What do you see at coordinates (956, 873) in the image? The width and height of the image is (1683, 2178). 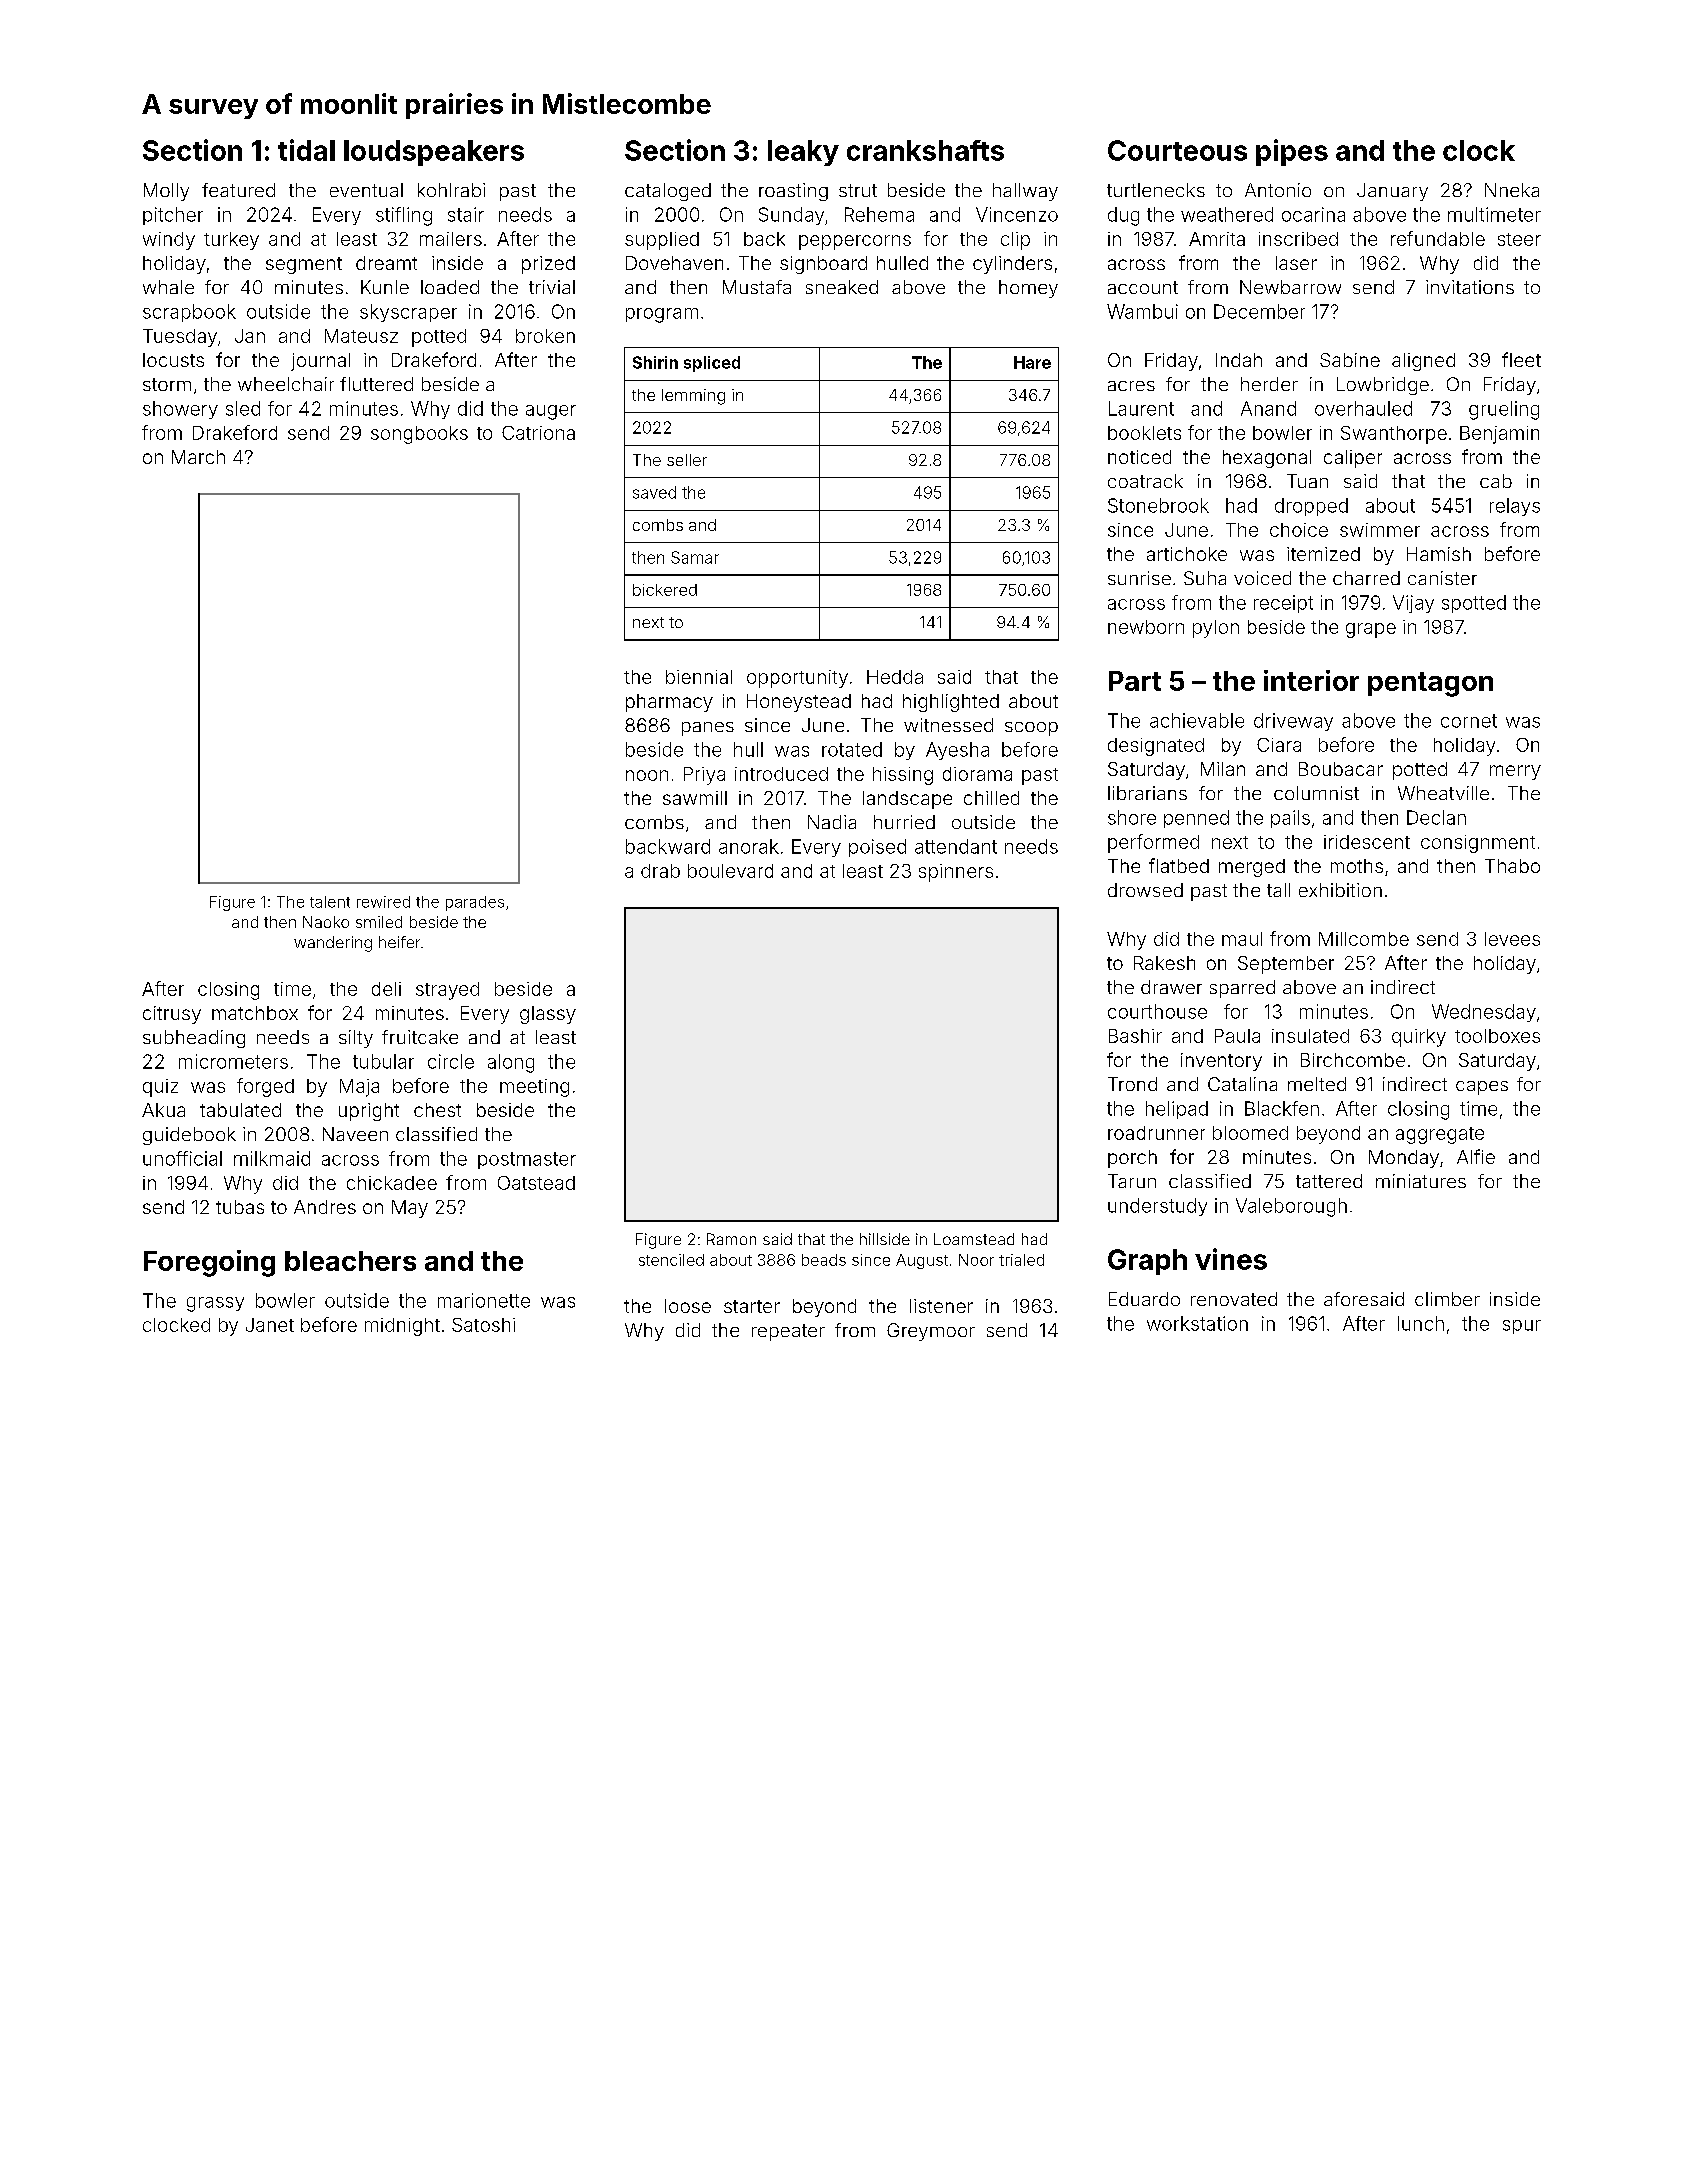 I see `spinners` at bounding box center [956, 873].
